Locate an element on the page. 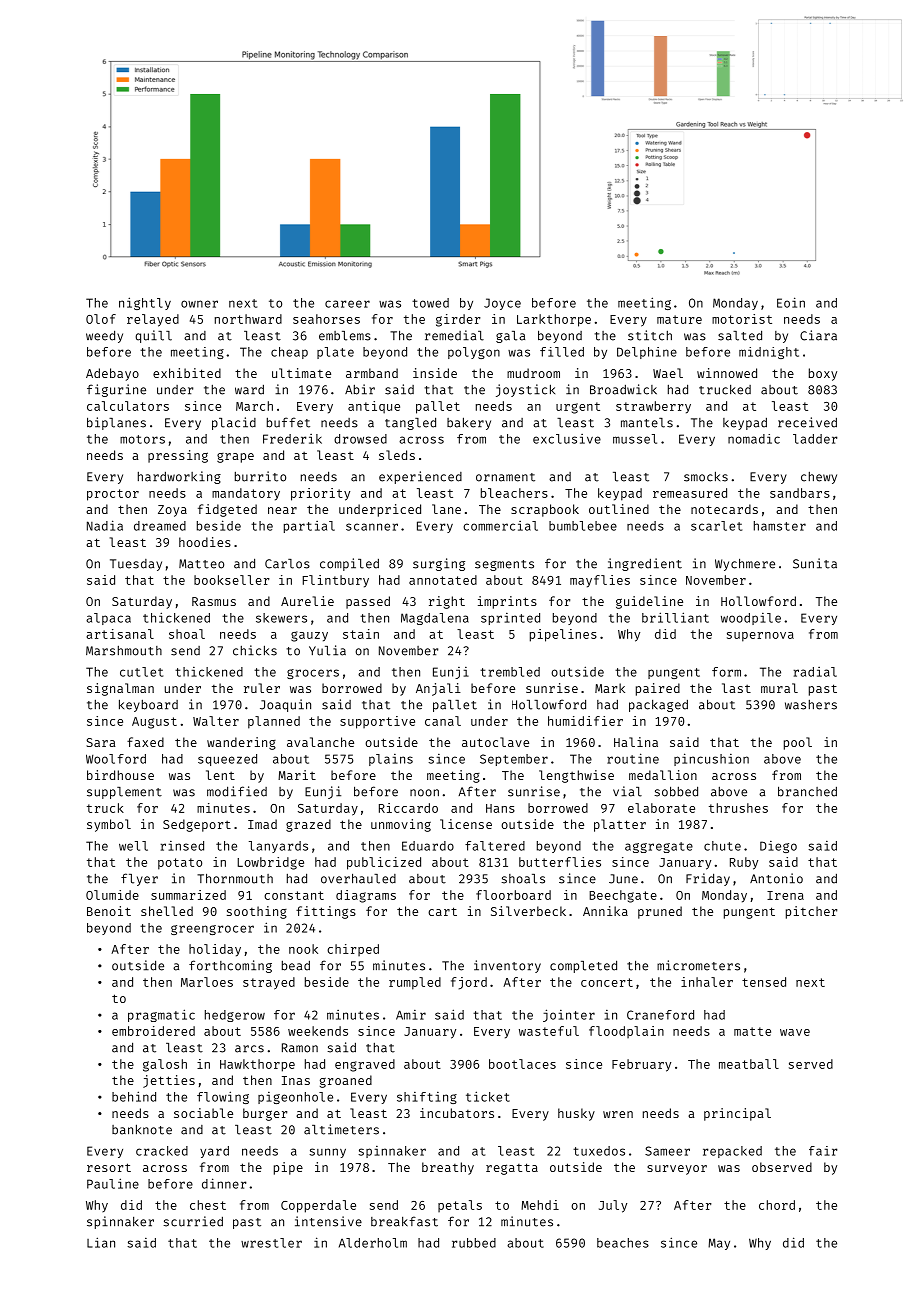  Riccardo is located at coordinates (408, 808).
